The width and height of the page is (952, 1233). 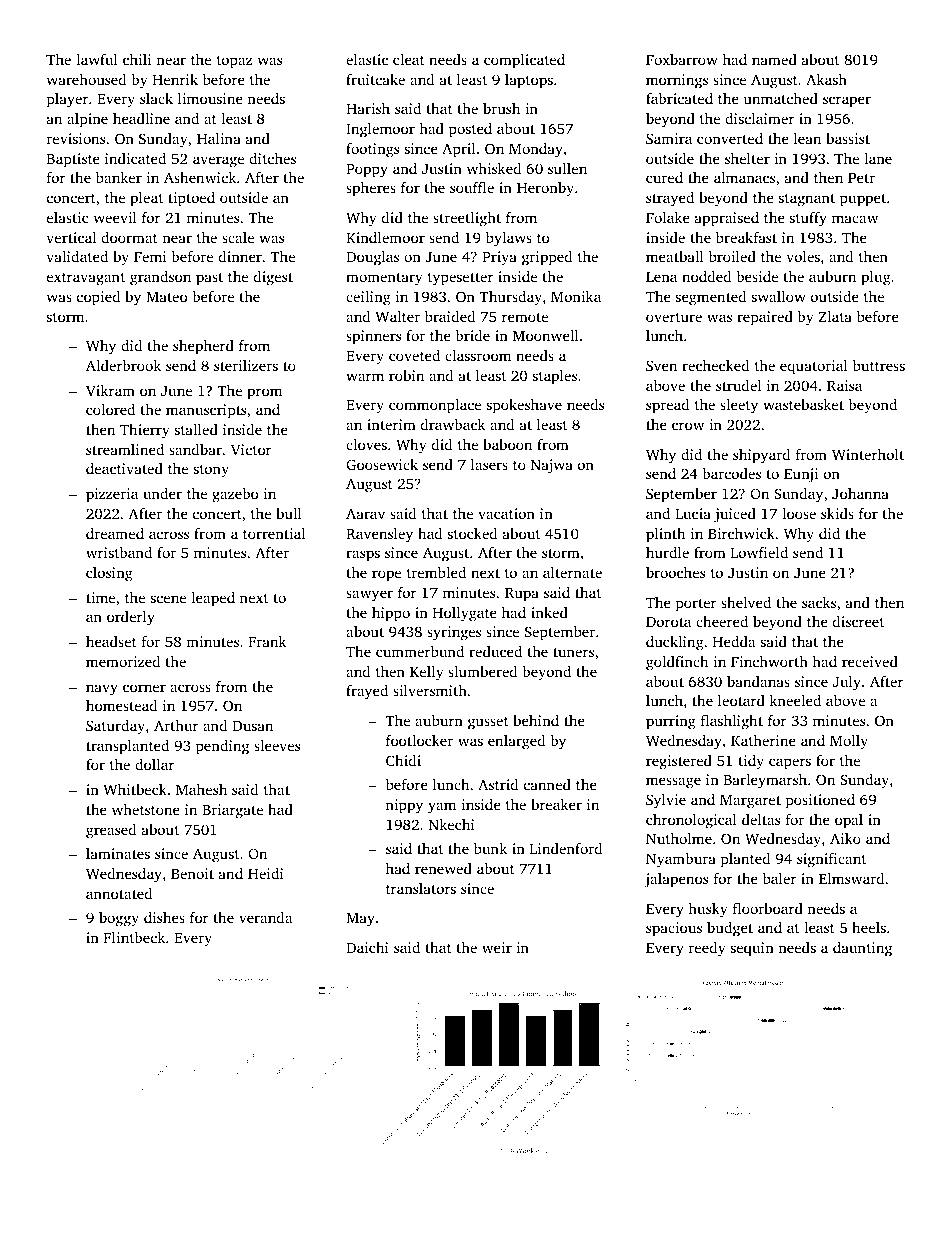 What do you see at coordinates (86, 279) in the page?
I see `extravagant` at bounding box center [86, 279].
